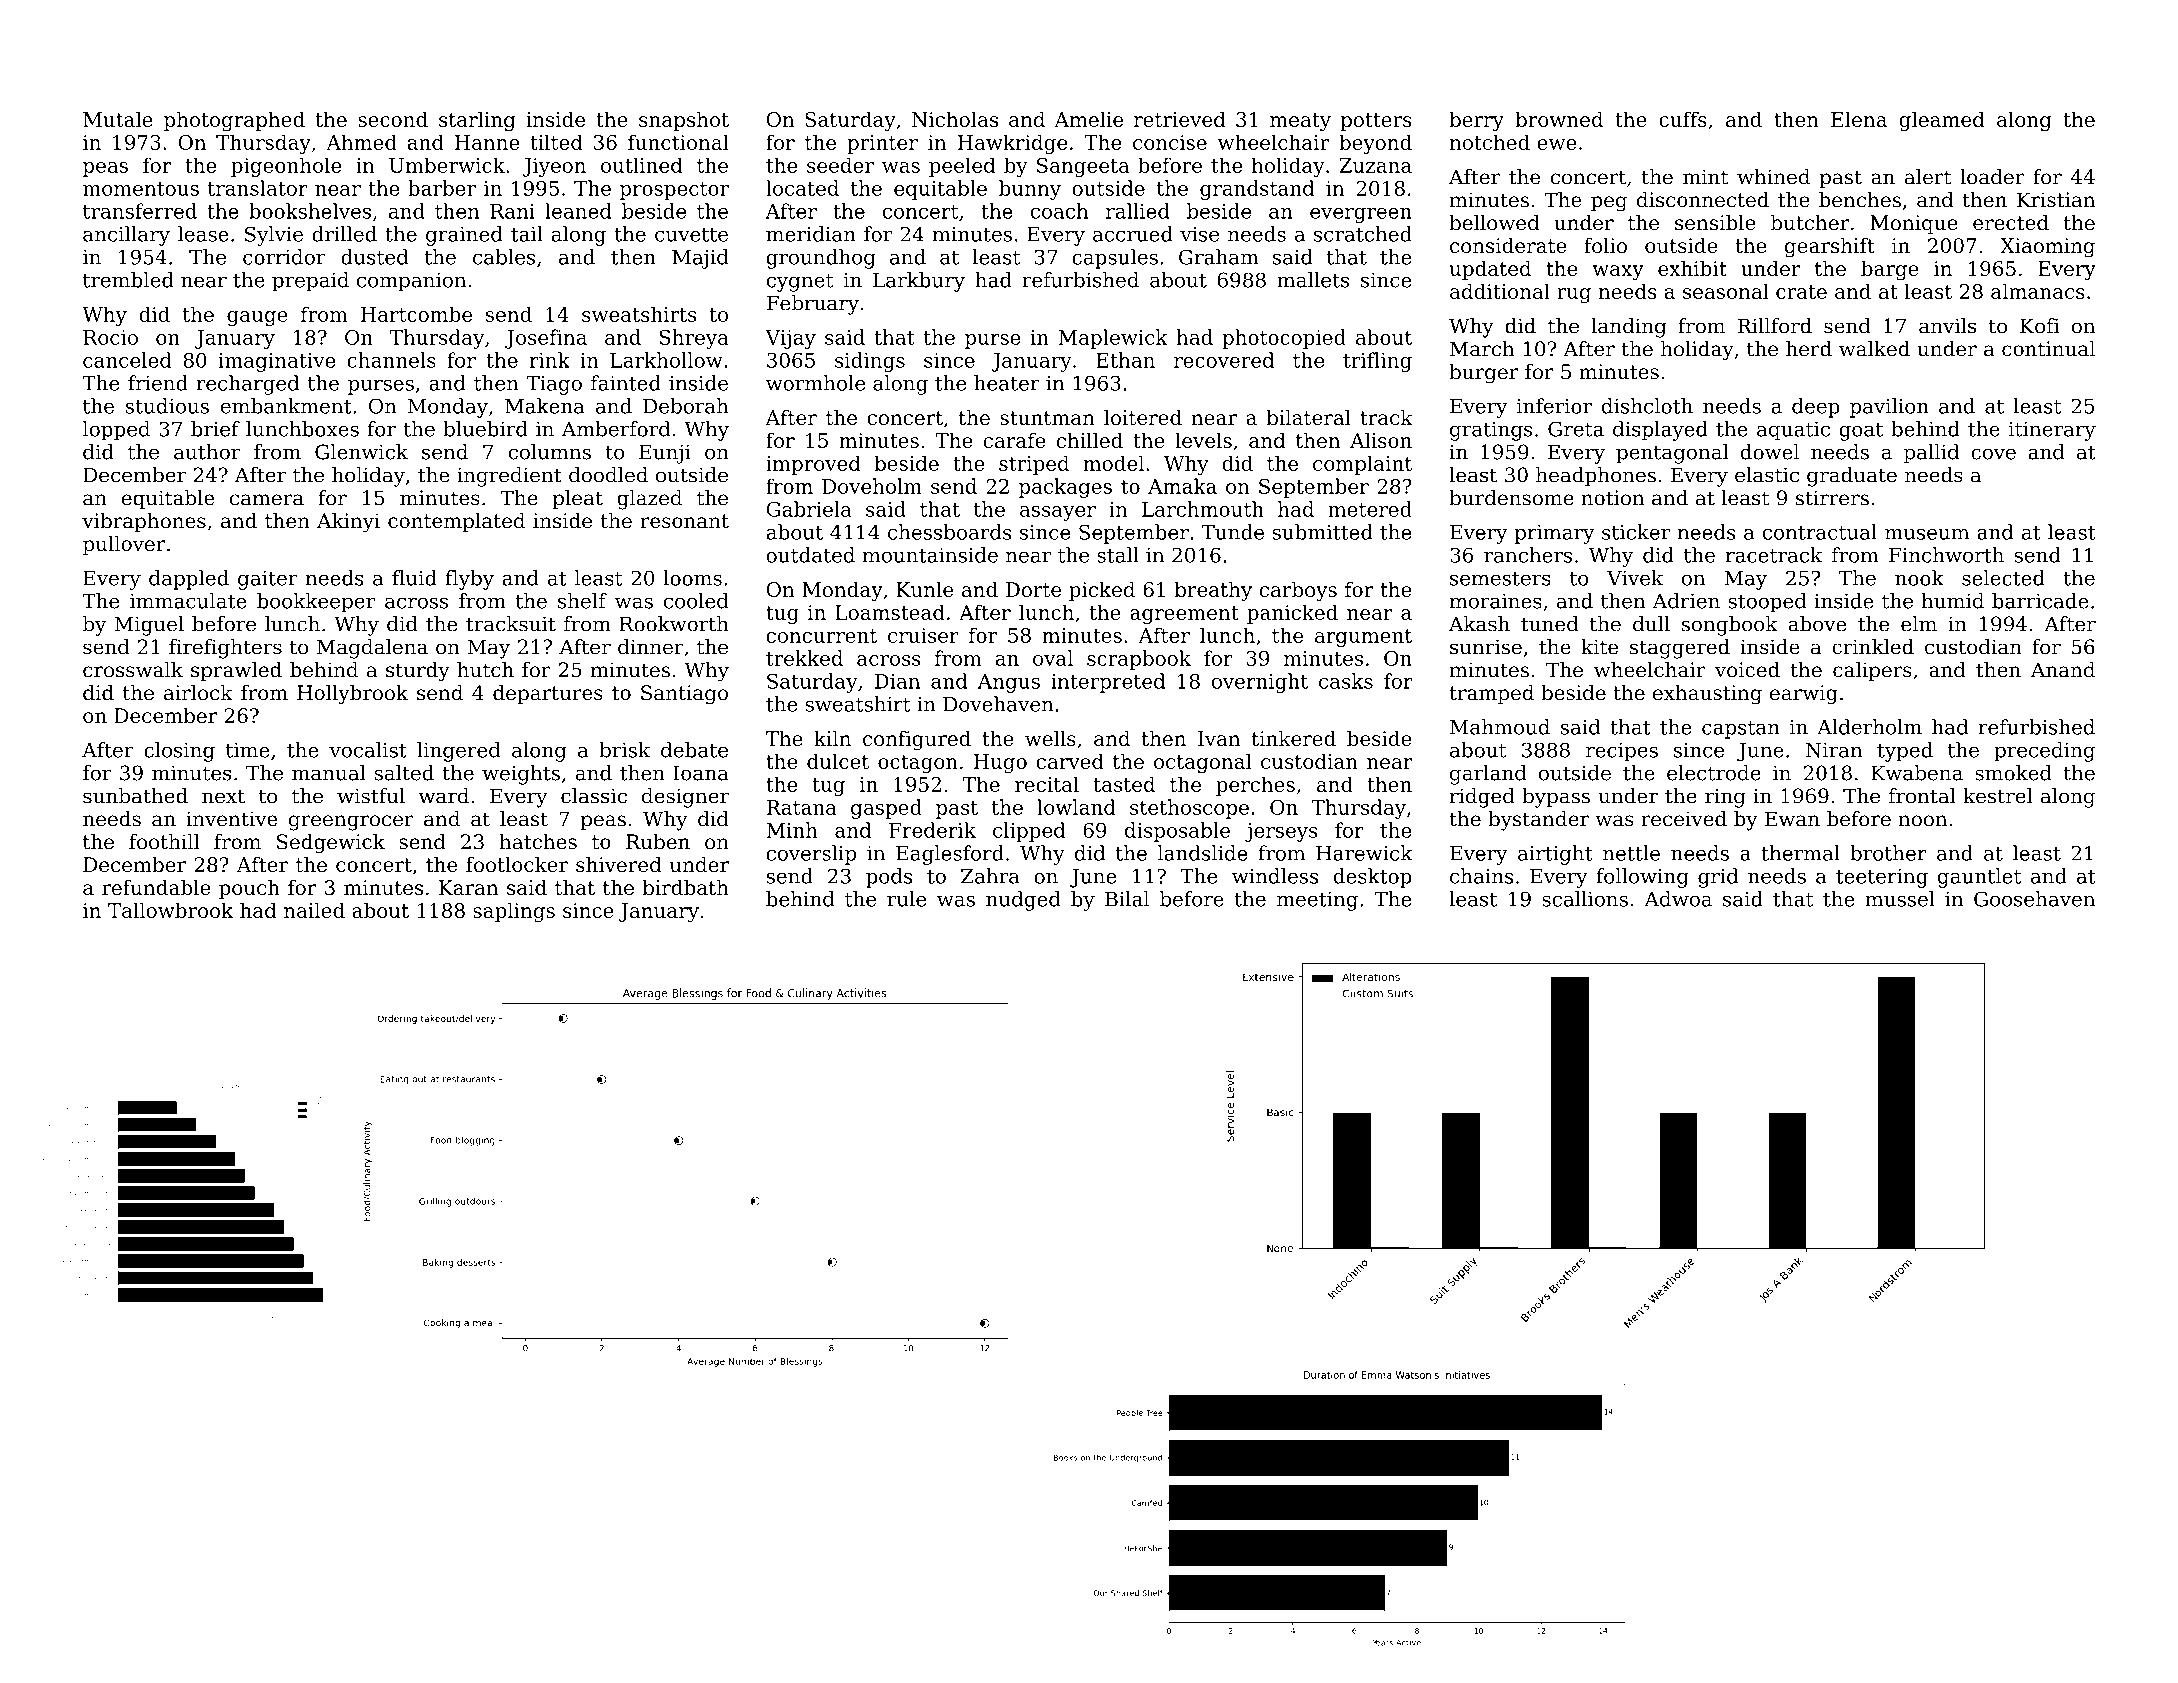 The image size is (2178, 1683). I want to click on striped, so click(1034, 465).
